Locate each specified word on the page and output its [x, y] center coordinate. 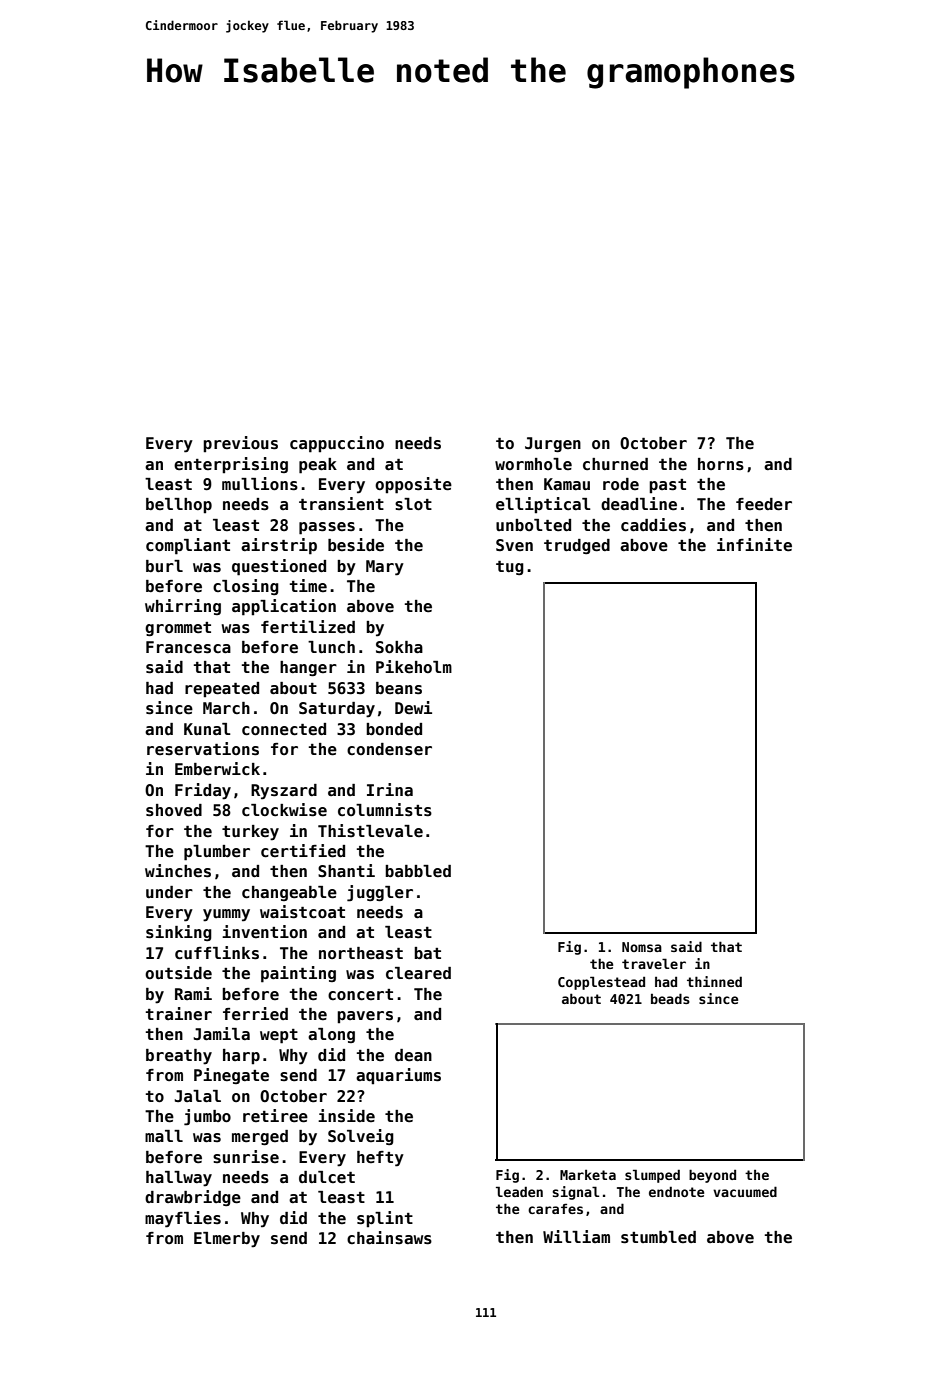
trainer [179, 1014]
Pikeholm [414, 667]
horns [721, 464]
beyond [712, 1176]
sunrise [246, 1157]
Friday [203, 791]
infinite [754, 545]
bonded [394, 729]
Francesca [188, 647]
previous [240, 444]
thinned [714, 981]
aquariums [398, 1076]
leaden [519, 1191]
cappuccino [337, 444]
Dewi [413, 708]
